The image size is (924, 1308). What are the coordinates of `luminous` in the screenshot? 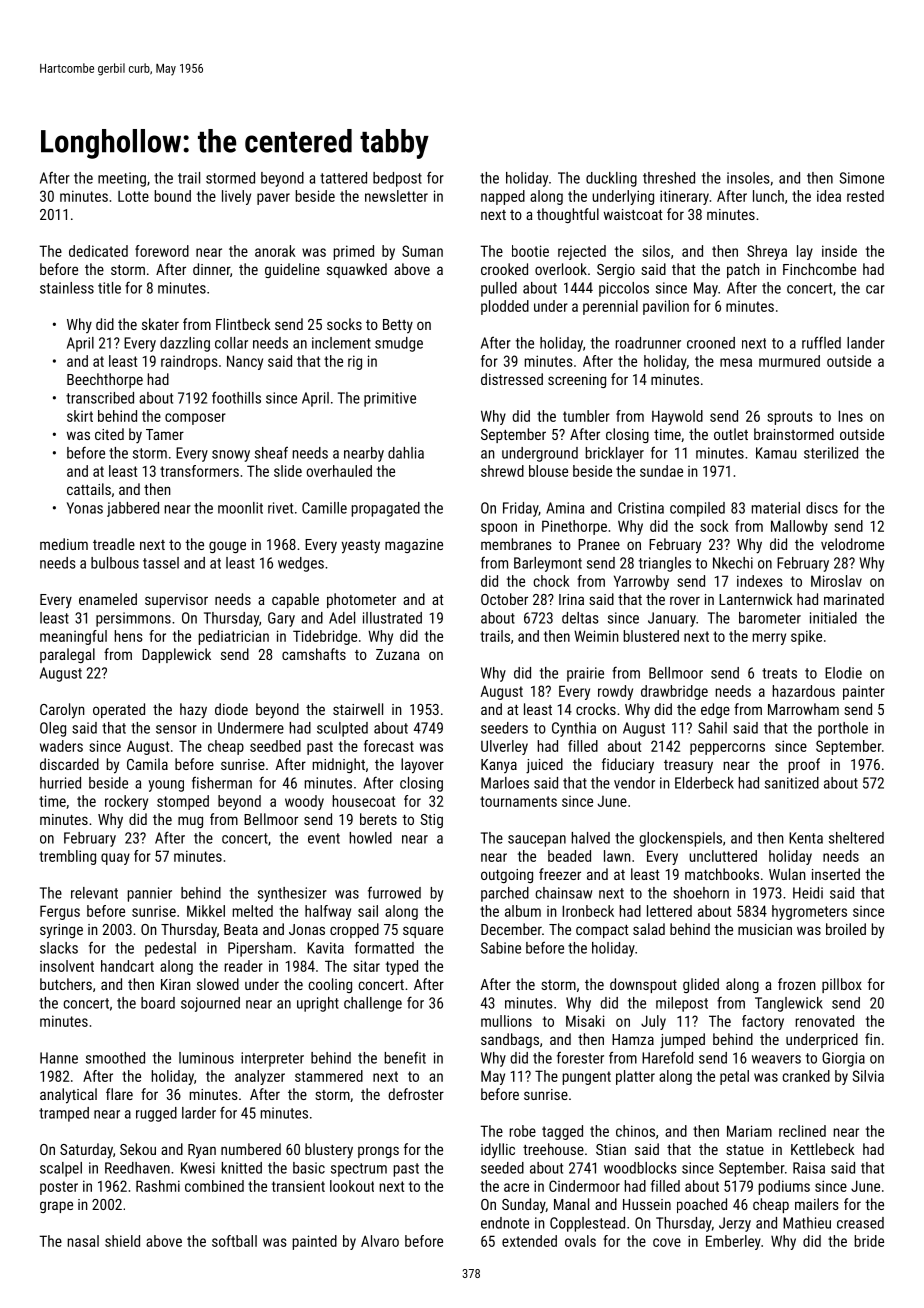 It's located at (206, 1058).
